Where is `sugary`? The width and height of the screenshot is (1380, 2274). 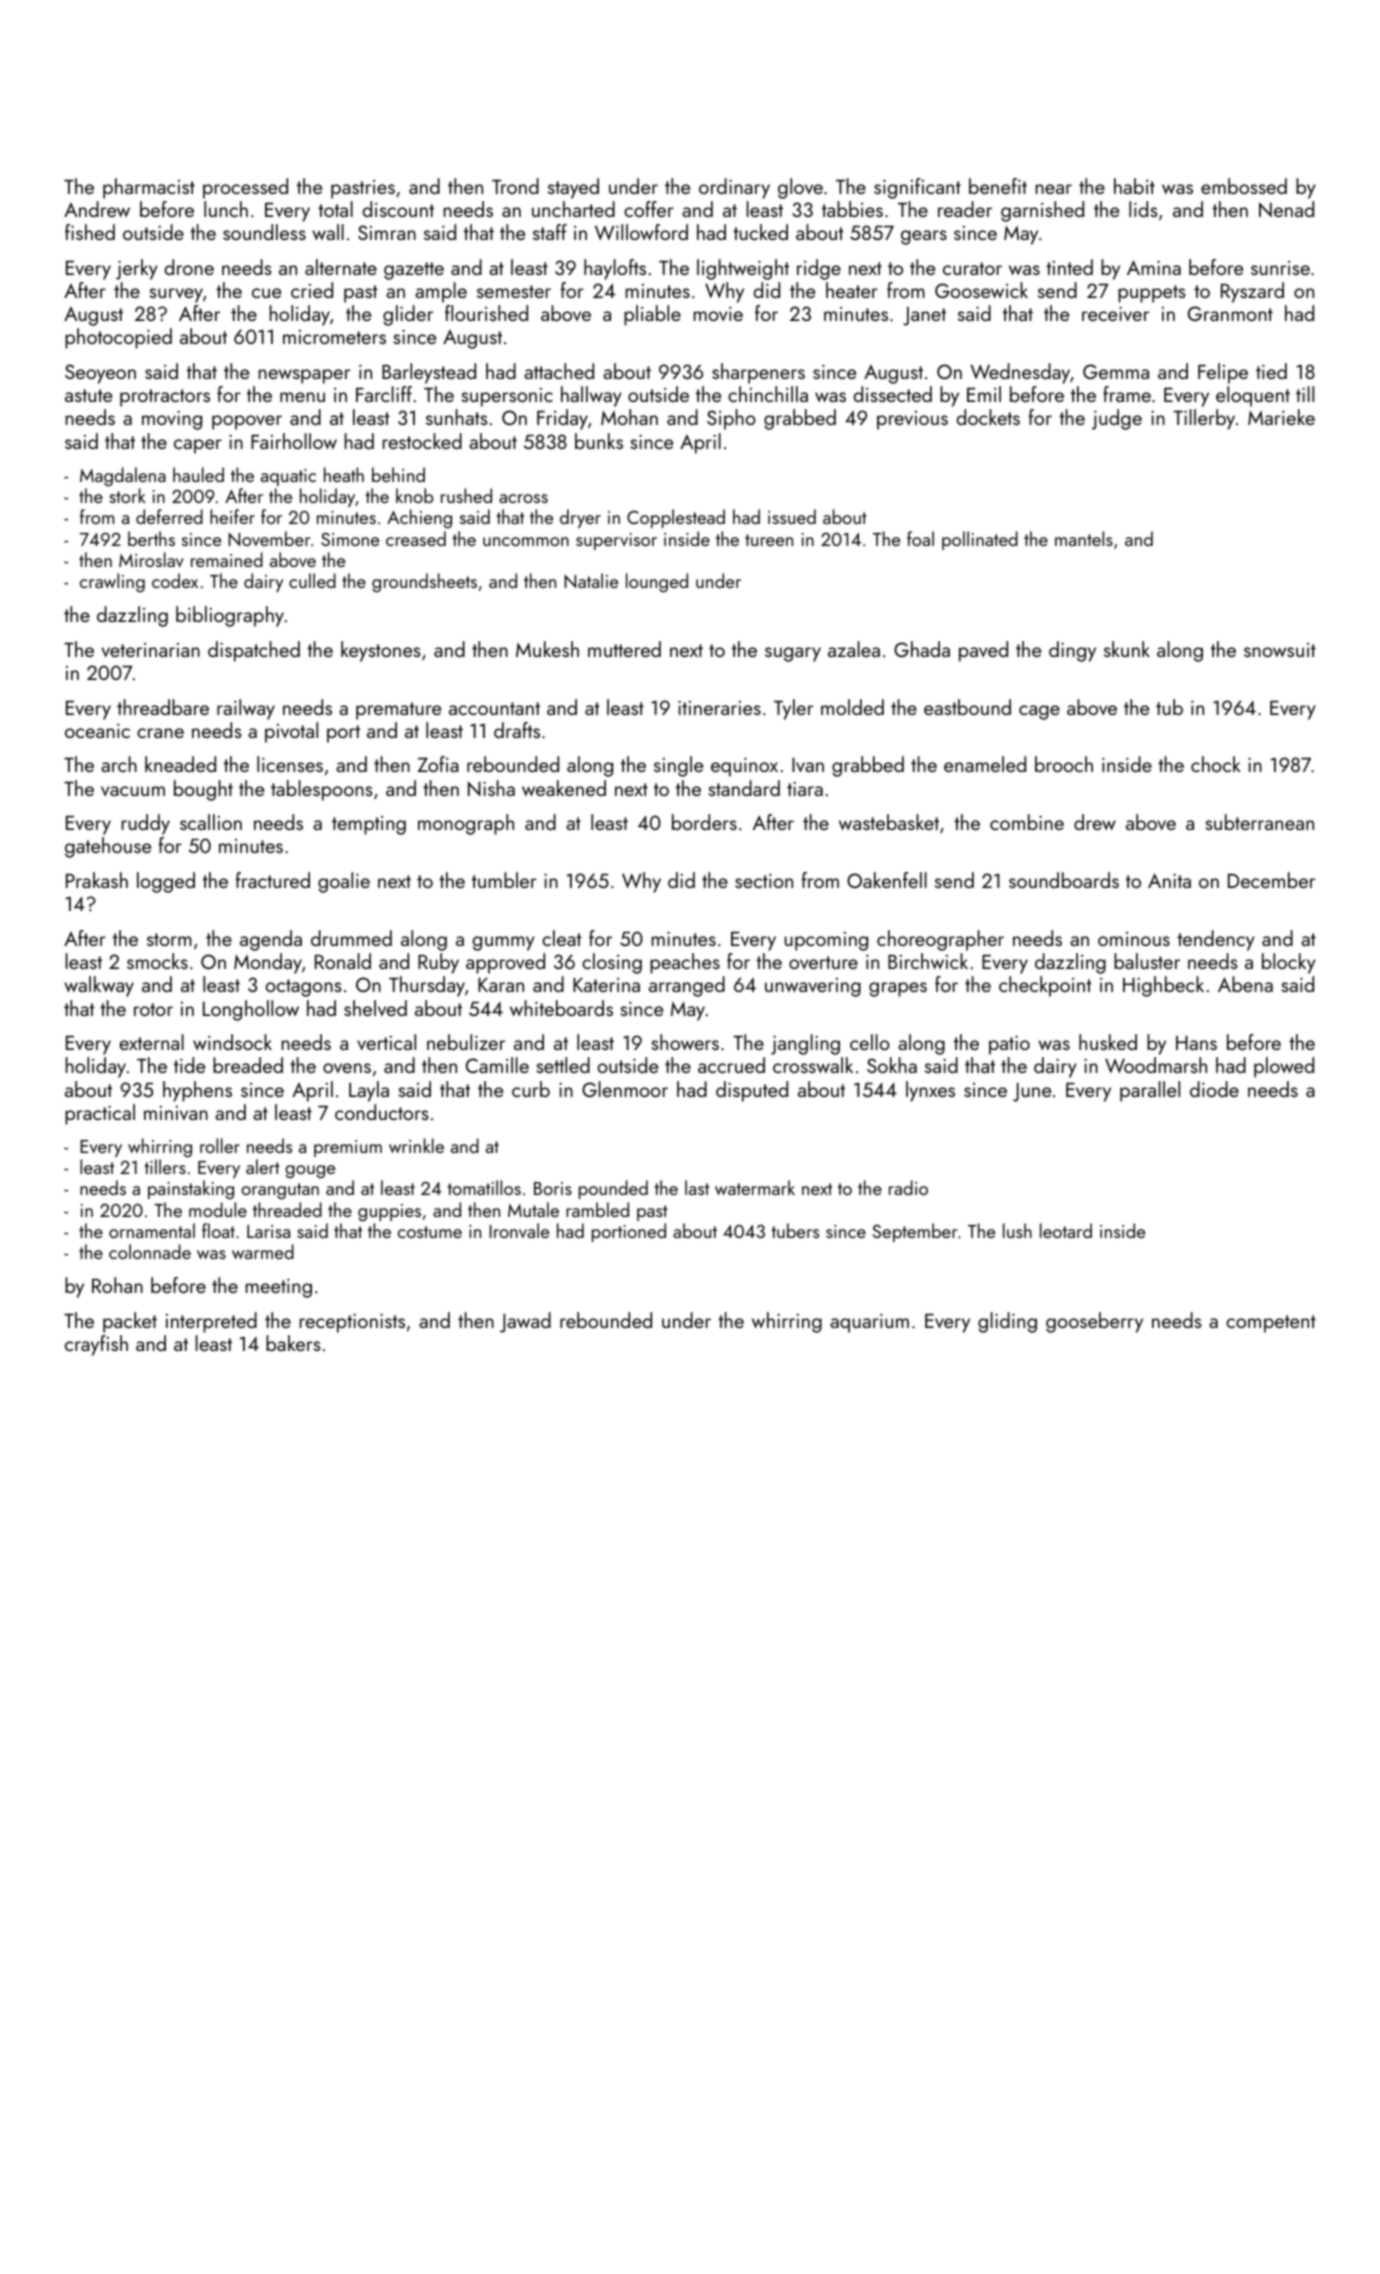 sugary is located at coordinates (793, 654).
